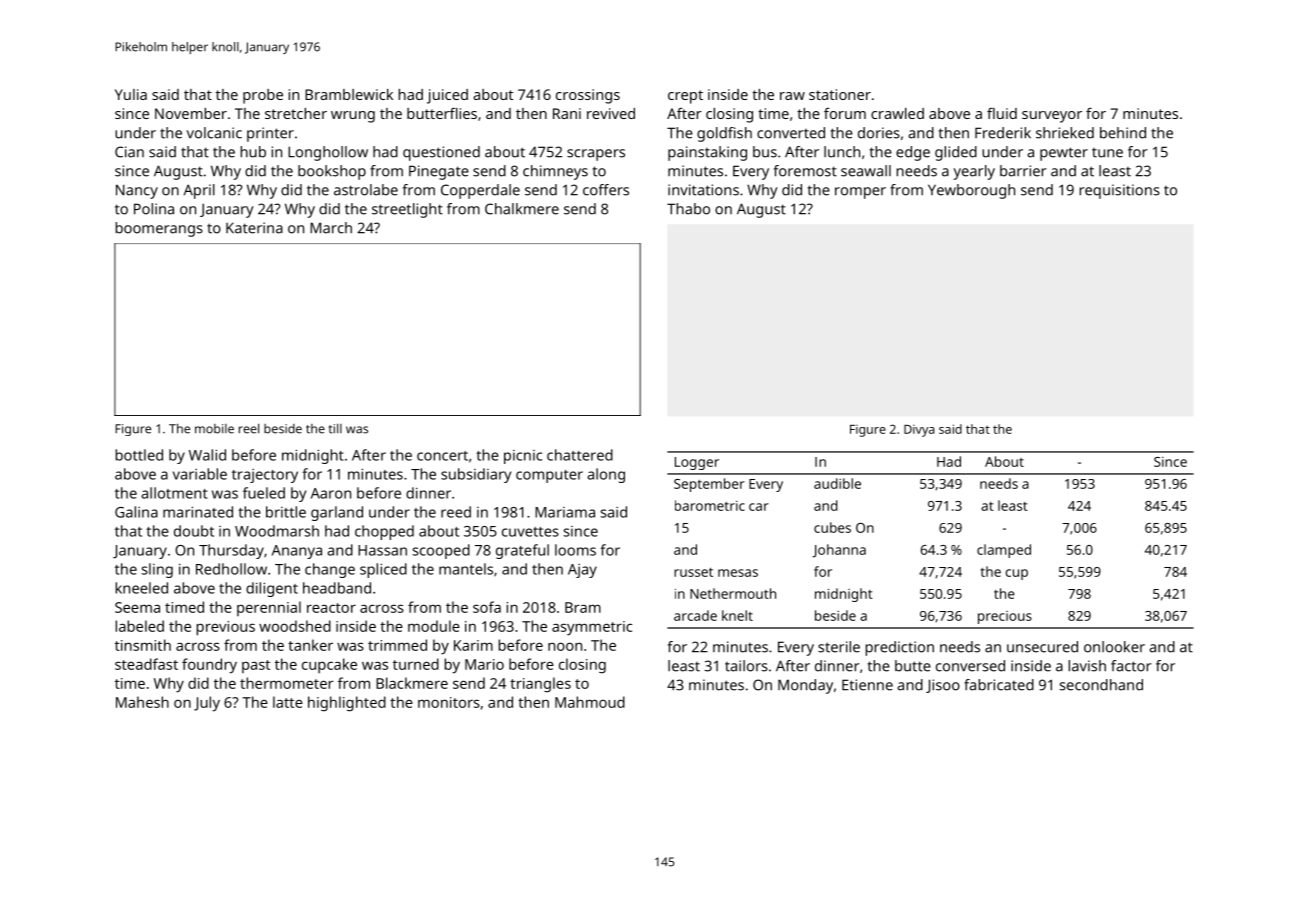 This image has width=1308, height=924. Describe the element at coordinates (840, 94) in the image. I see `stationer` at that location.
